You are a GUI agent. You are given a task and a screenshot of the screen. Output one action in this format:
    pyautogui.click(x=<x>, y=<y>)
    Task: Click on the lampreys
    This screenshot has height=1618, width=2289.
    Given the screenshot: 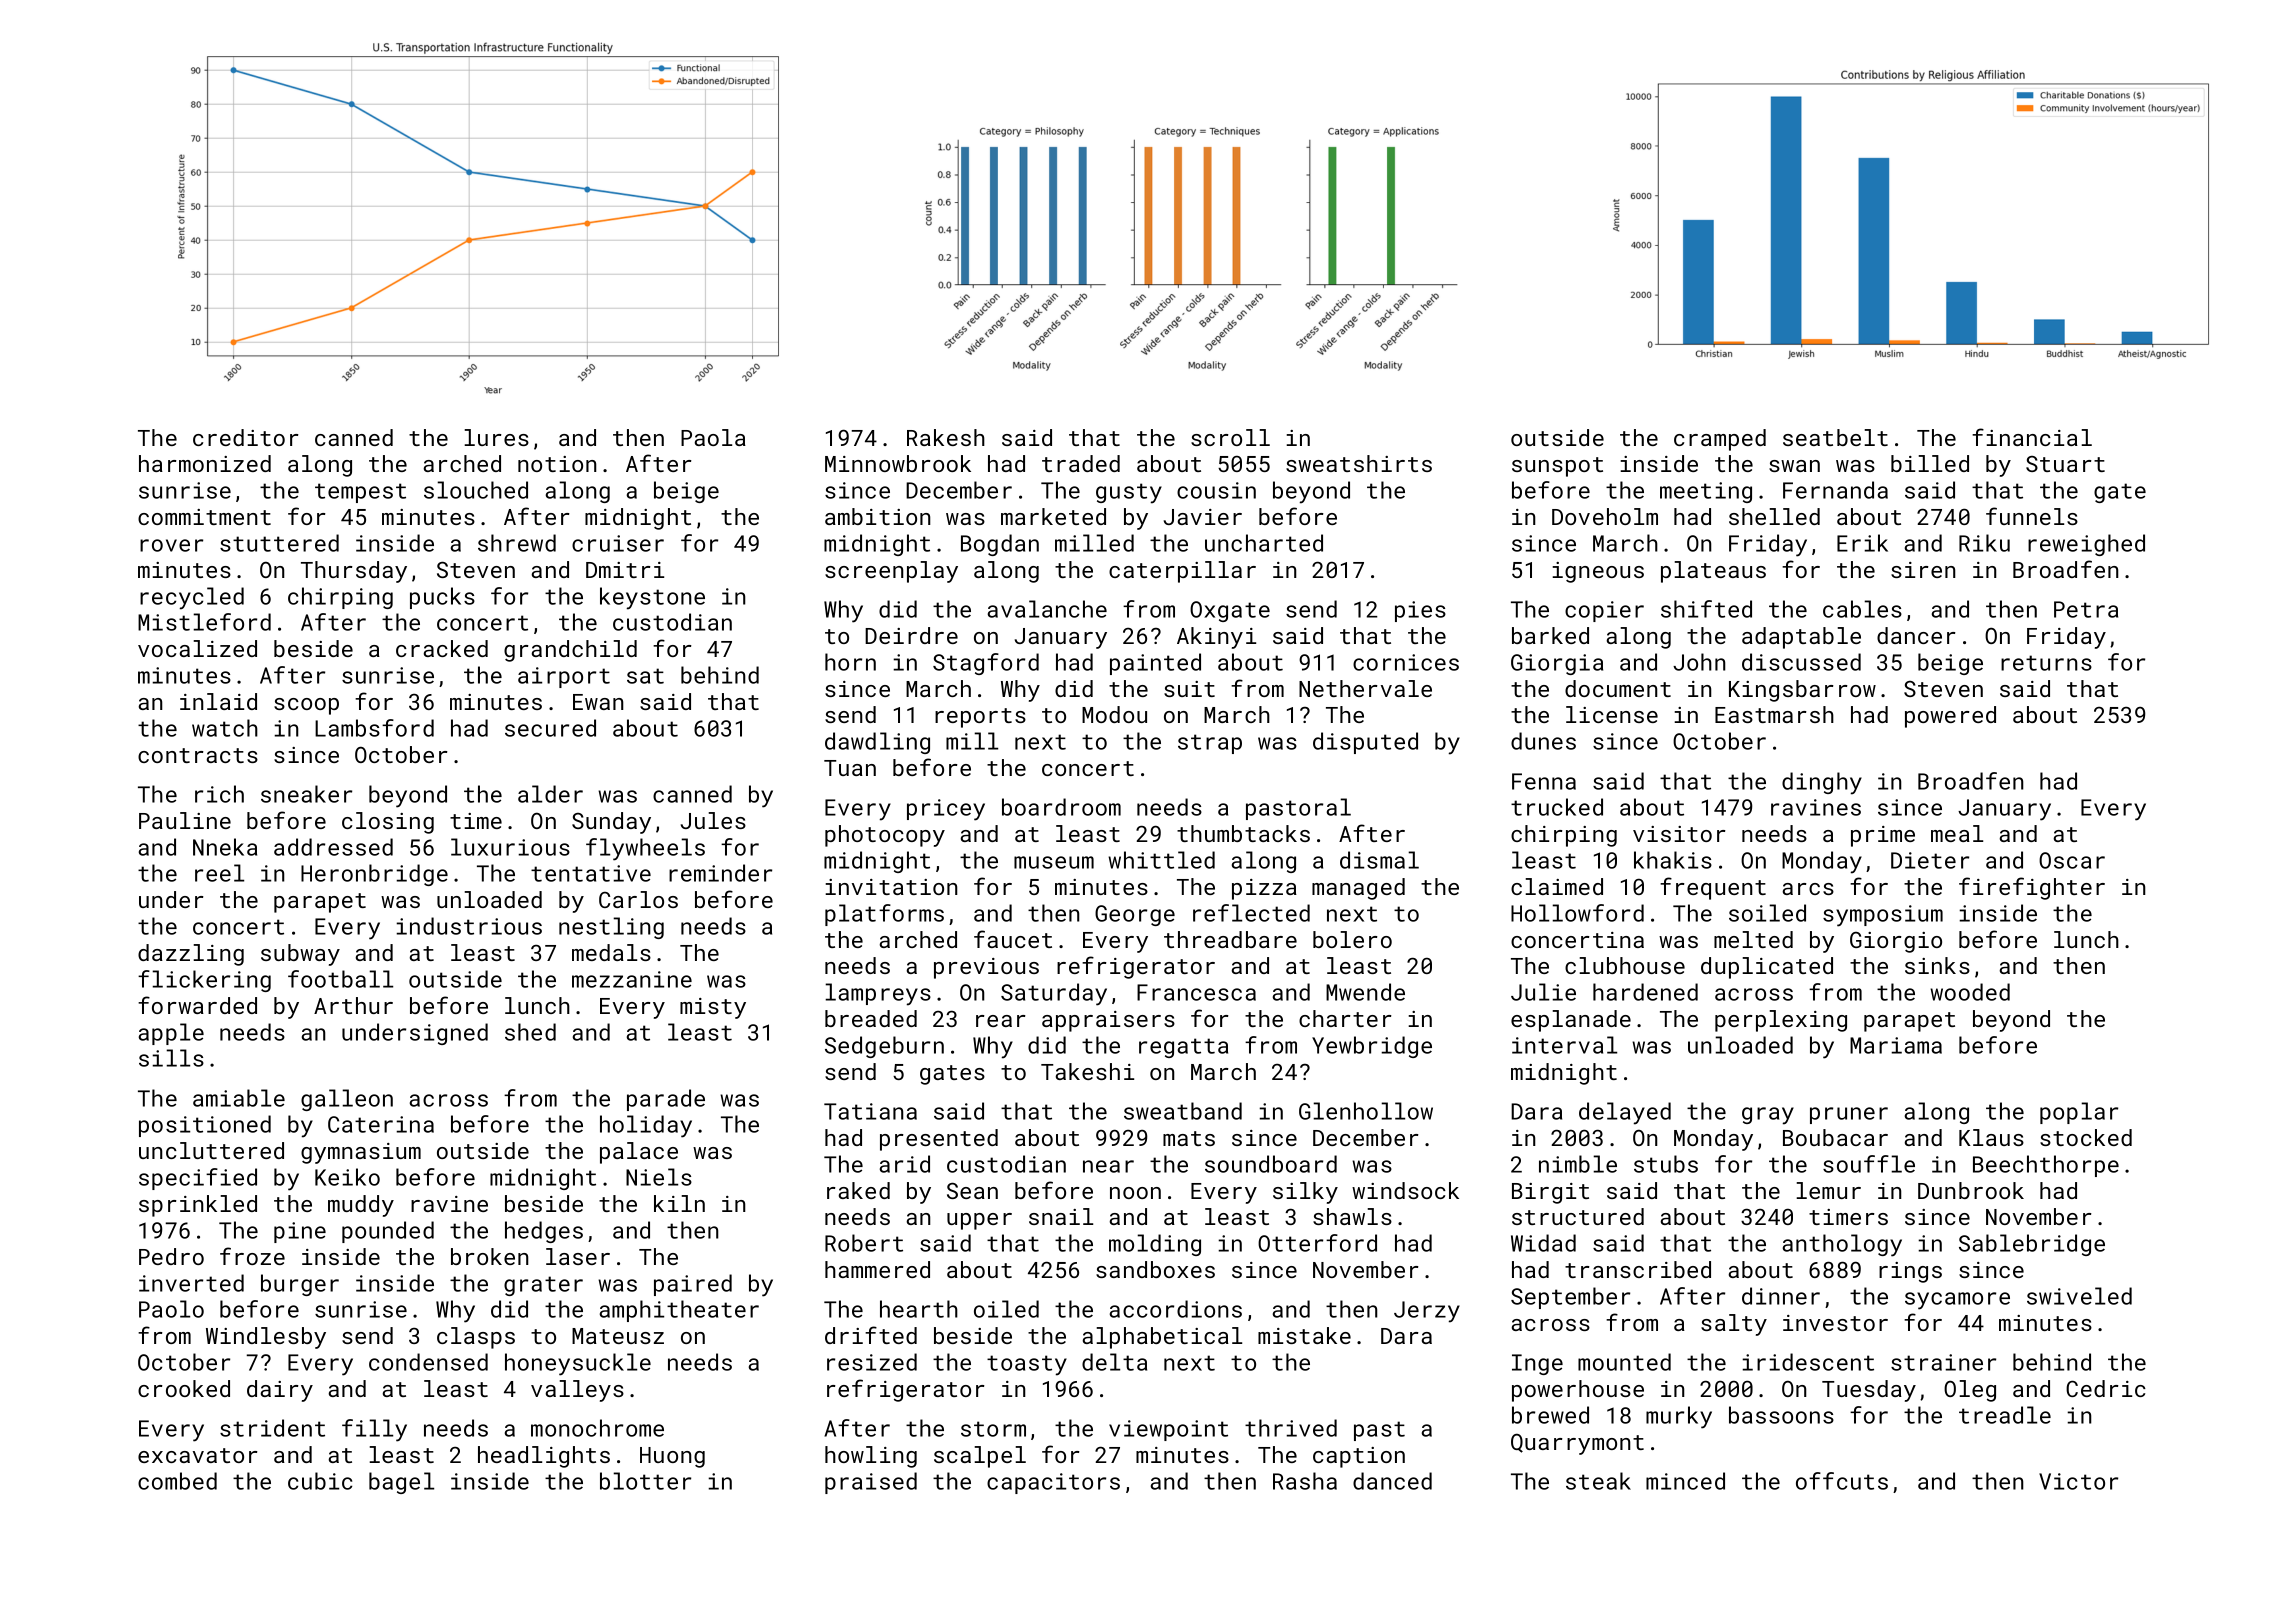 What is the action you would take?
    pyautogui.click(x=878, y=994)
